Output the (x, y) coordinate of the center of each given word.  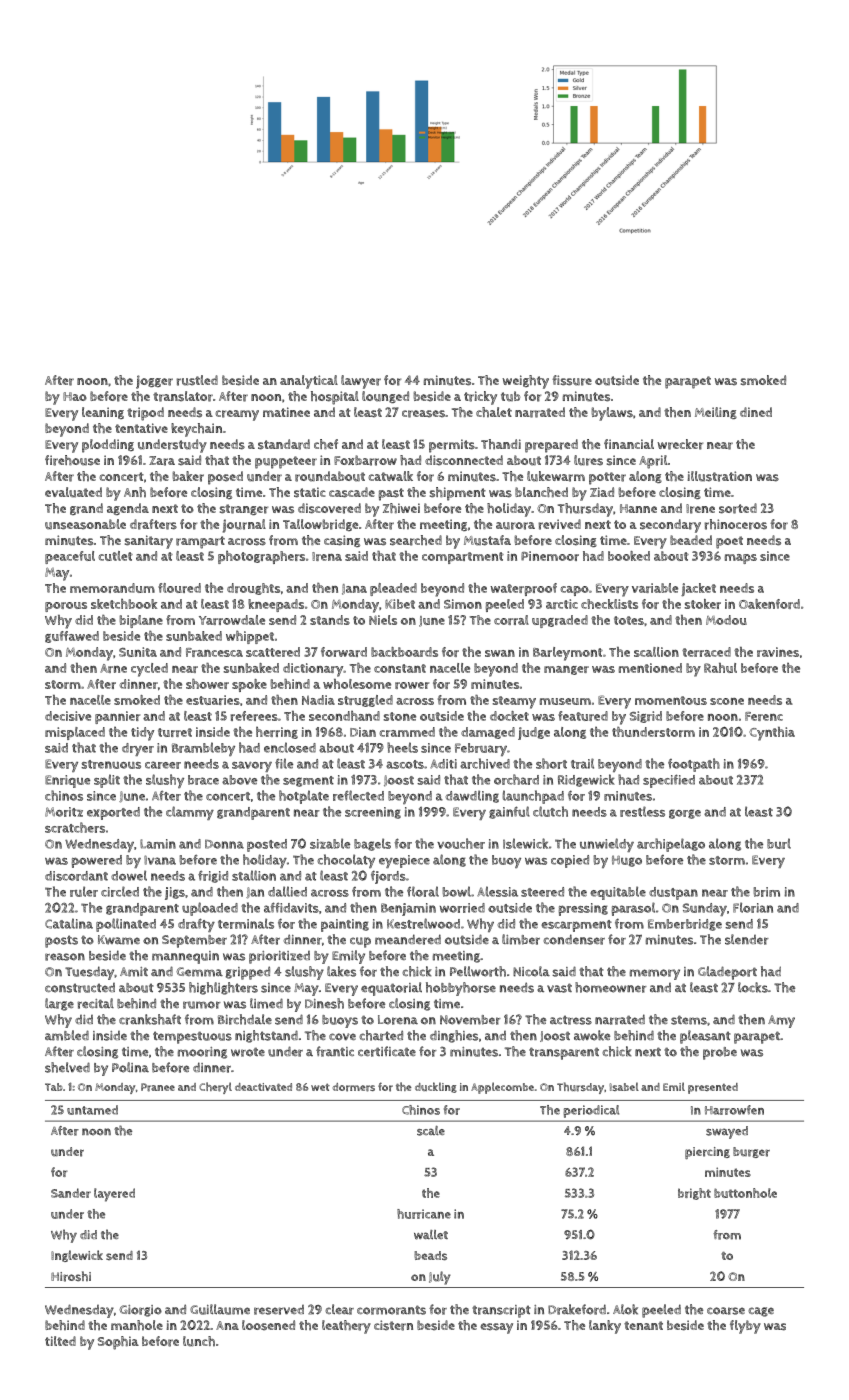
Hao (75, 396)
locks (753, 987)
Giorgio (140, 1311)
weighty (525, 382)
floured (179, 588)
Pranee (158, 1087)
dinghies (454, 1036)
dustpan (673, 893)
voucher (461, 843)
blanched (541, 492)
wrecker (680, 444)
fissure (572, 380)
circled (120, 891)
